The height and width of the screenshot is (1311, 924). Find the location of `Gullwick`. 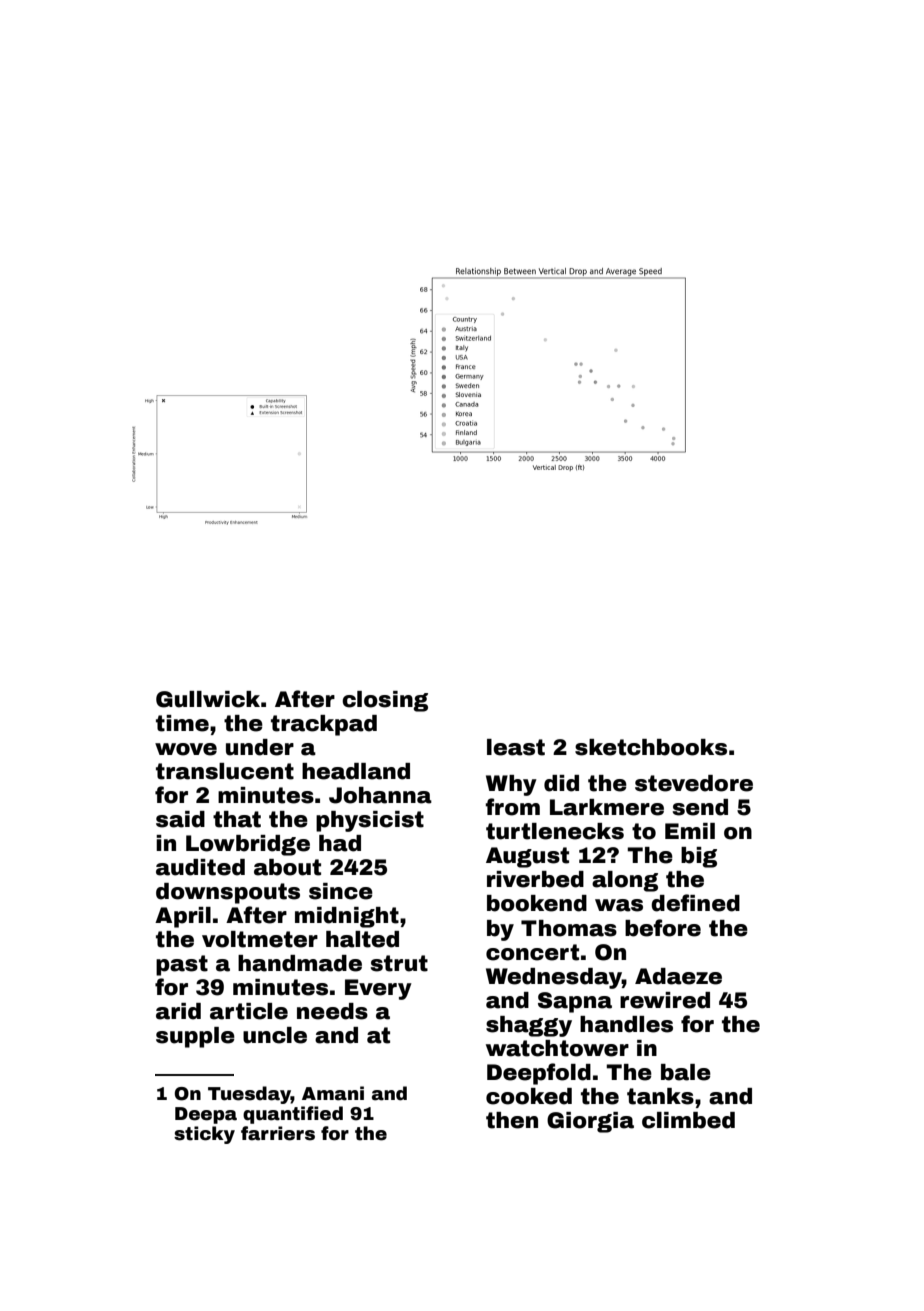

Gullwick is located at coordinates (208, 699).
